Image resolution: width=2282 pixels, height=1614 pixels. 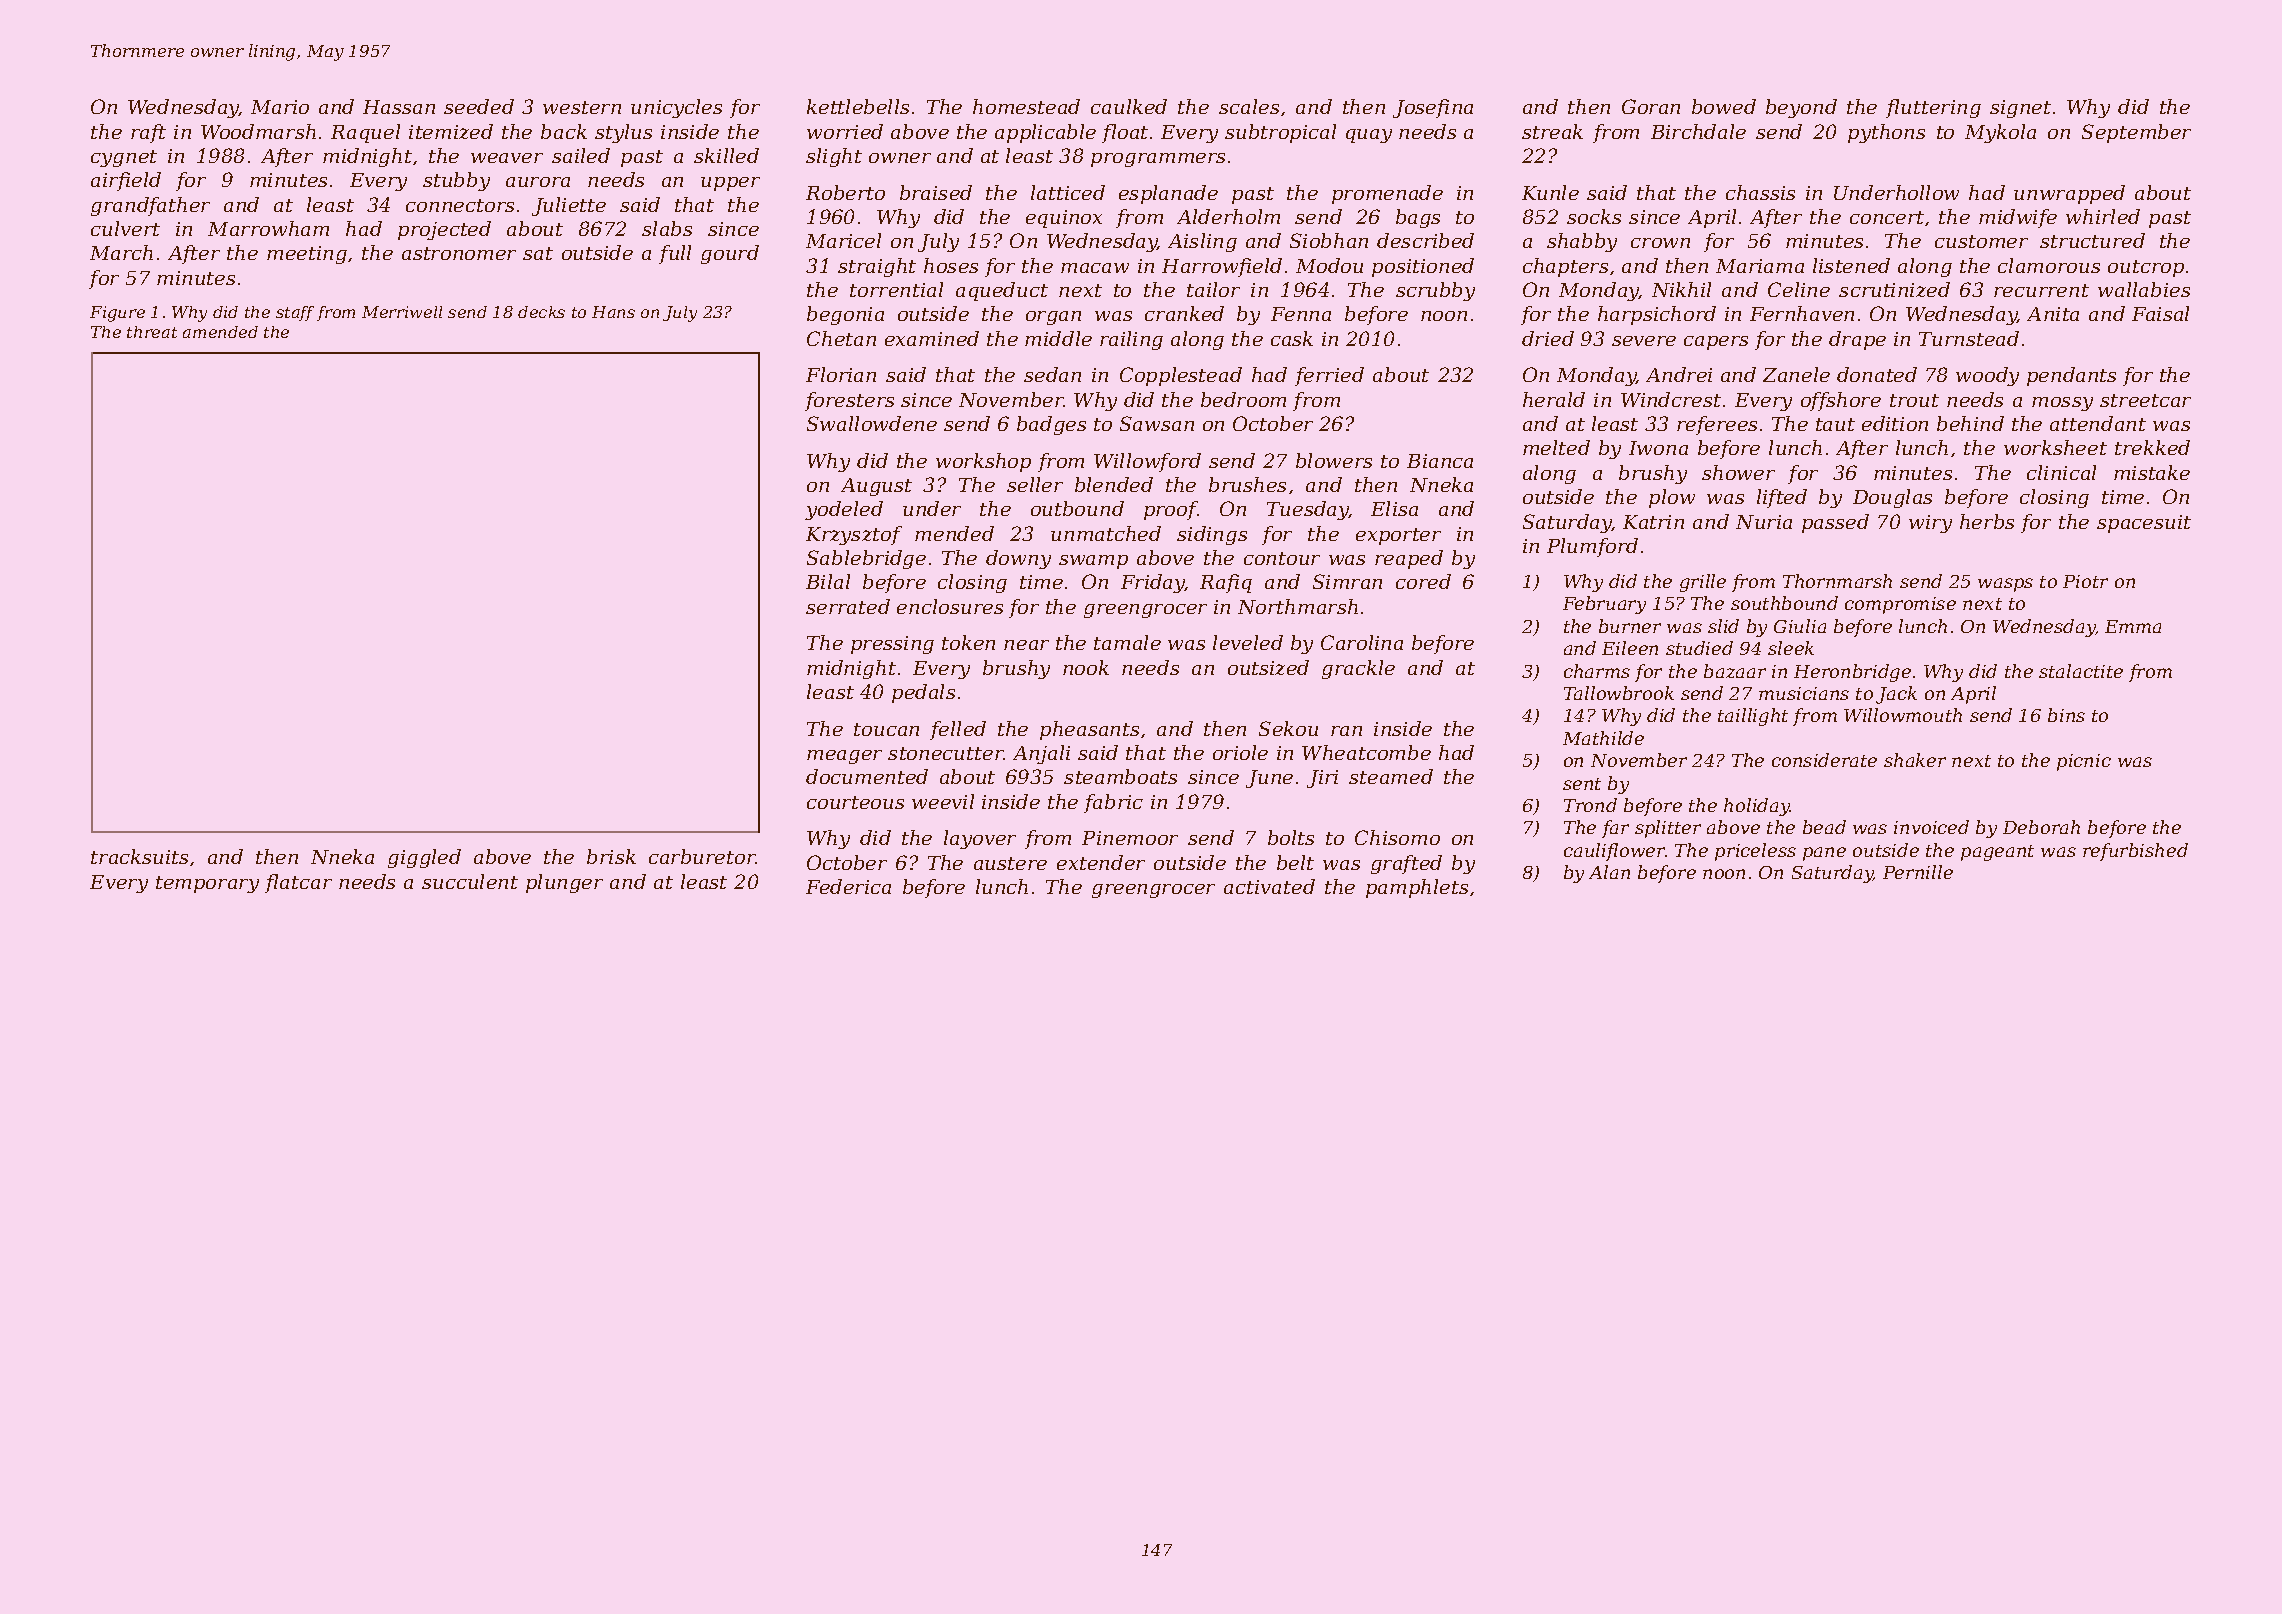 I want to click on flatcar, so click(x=298, y=883).
